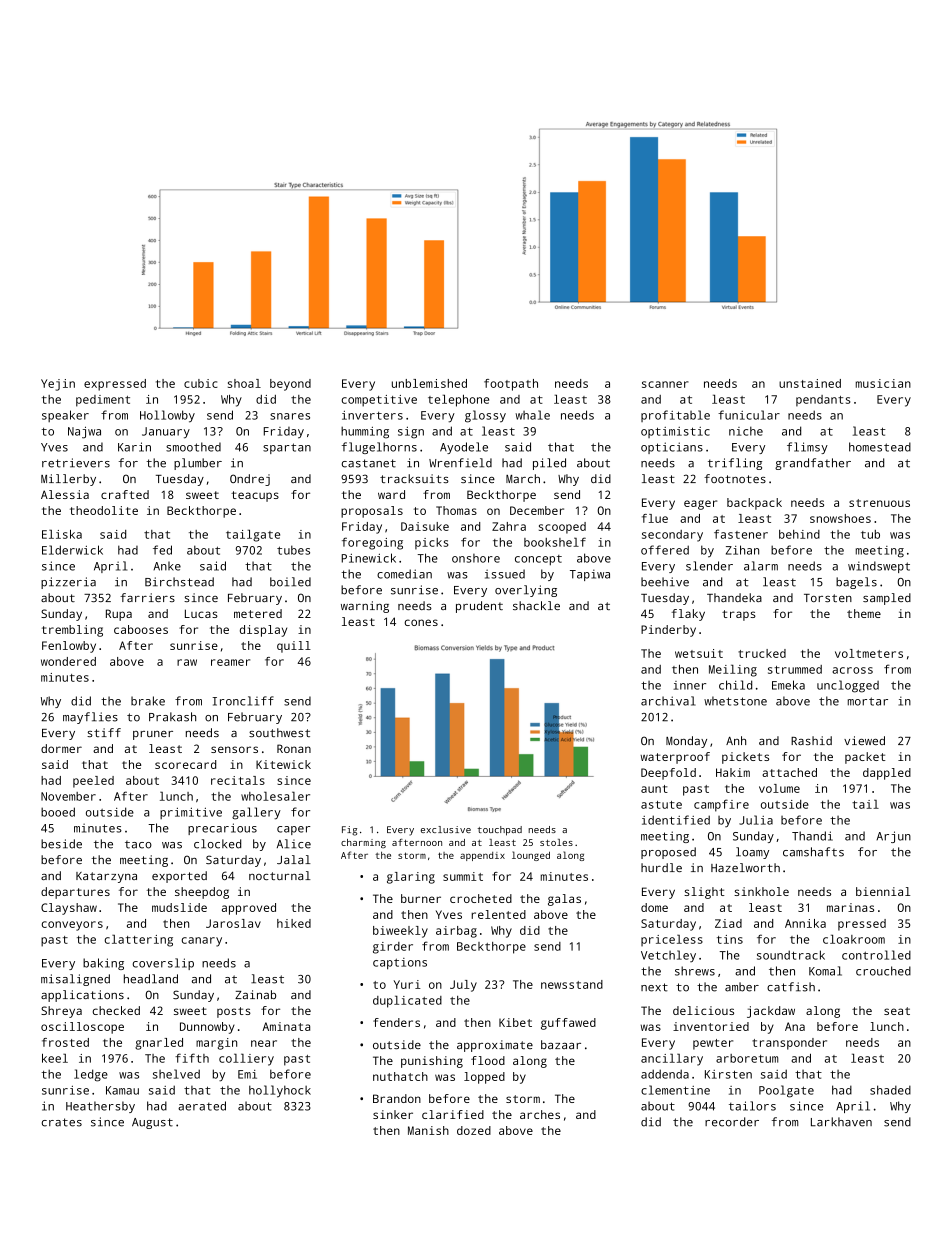 This screenshot has height=1233, width=952. I want to click on niche, so click(746, 431).
